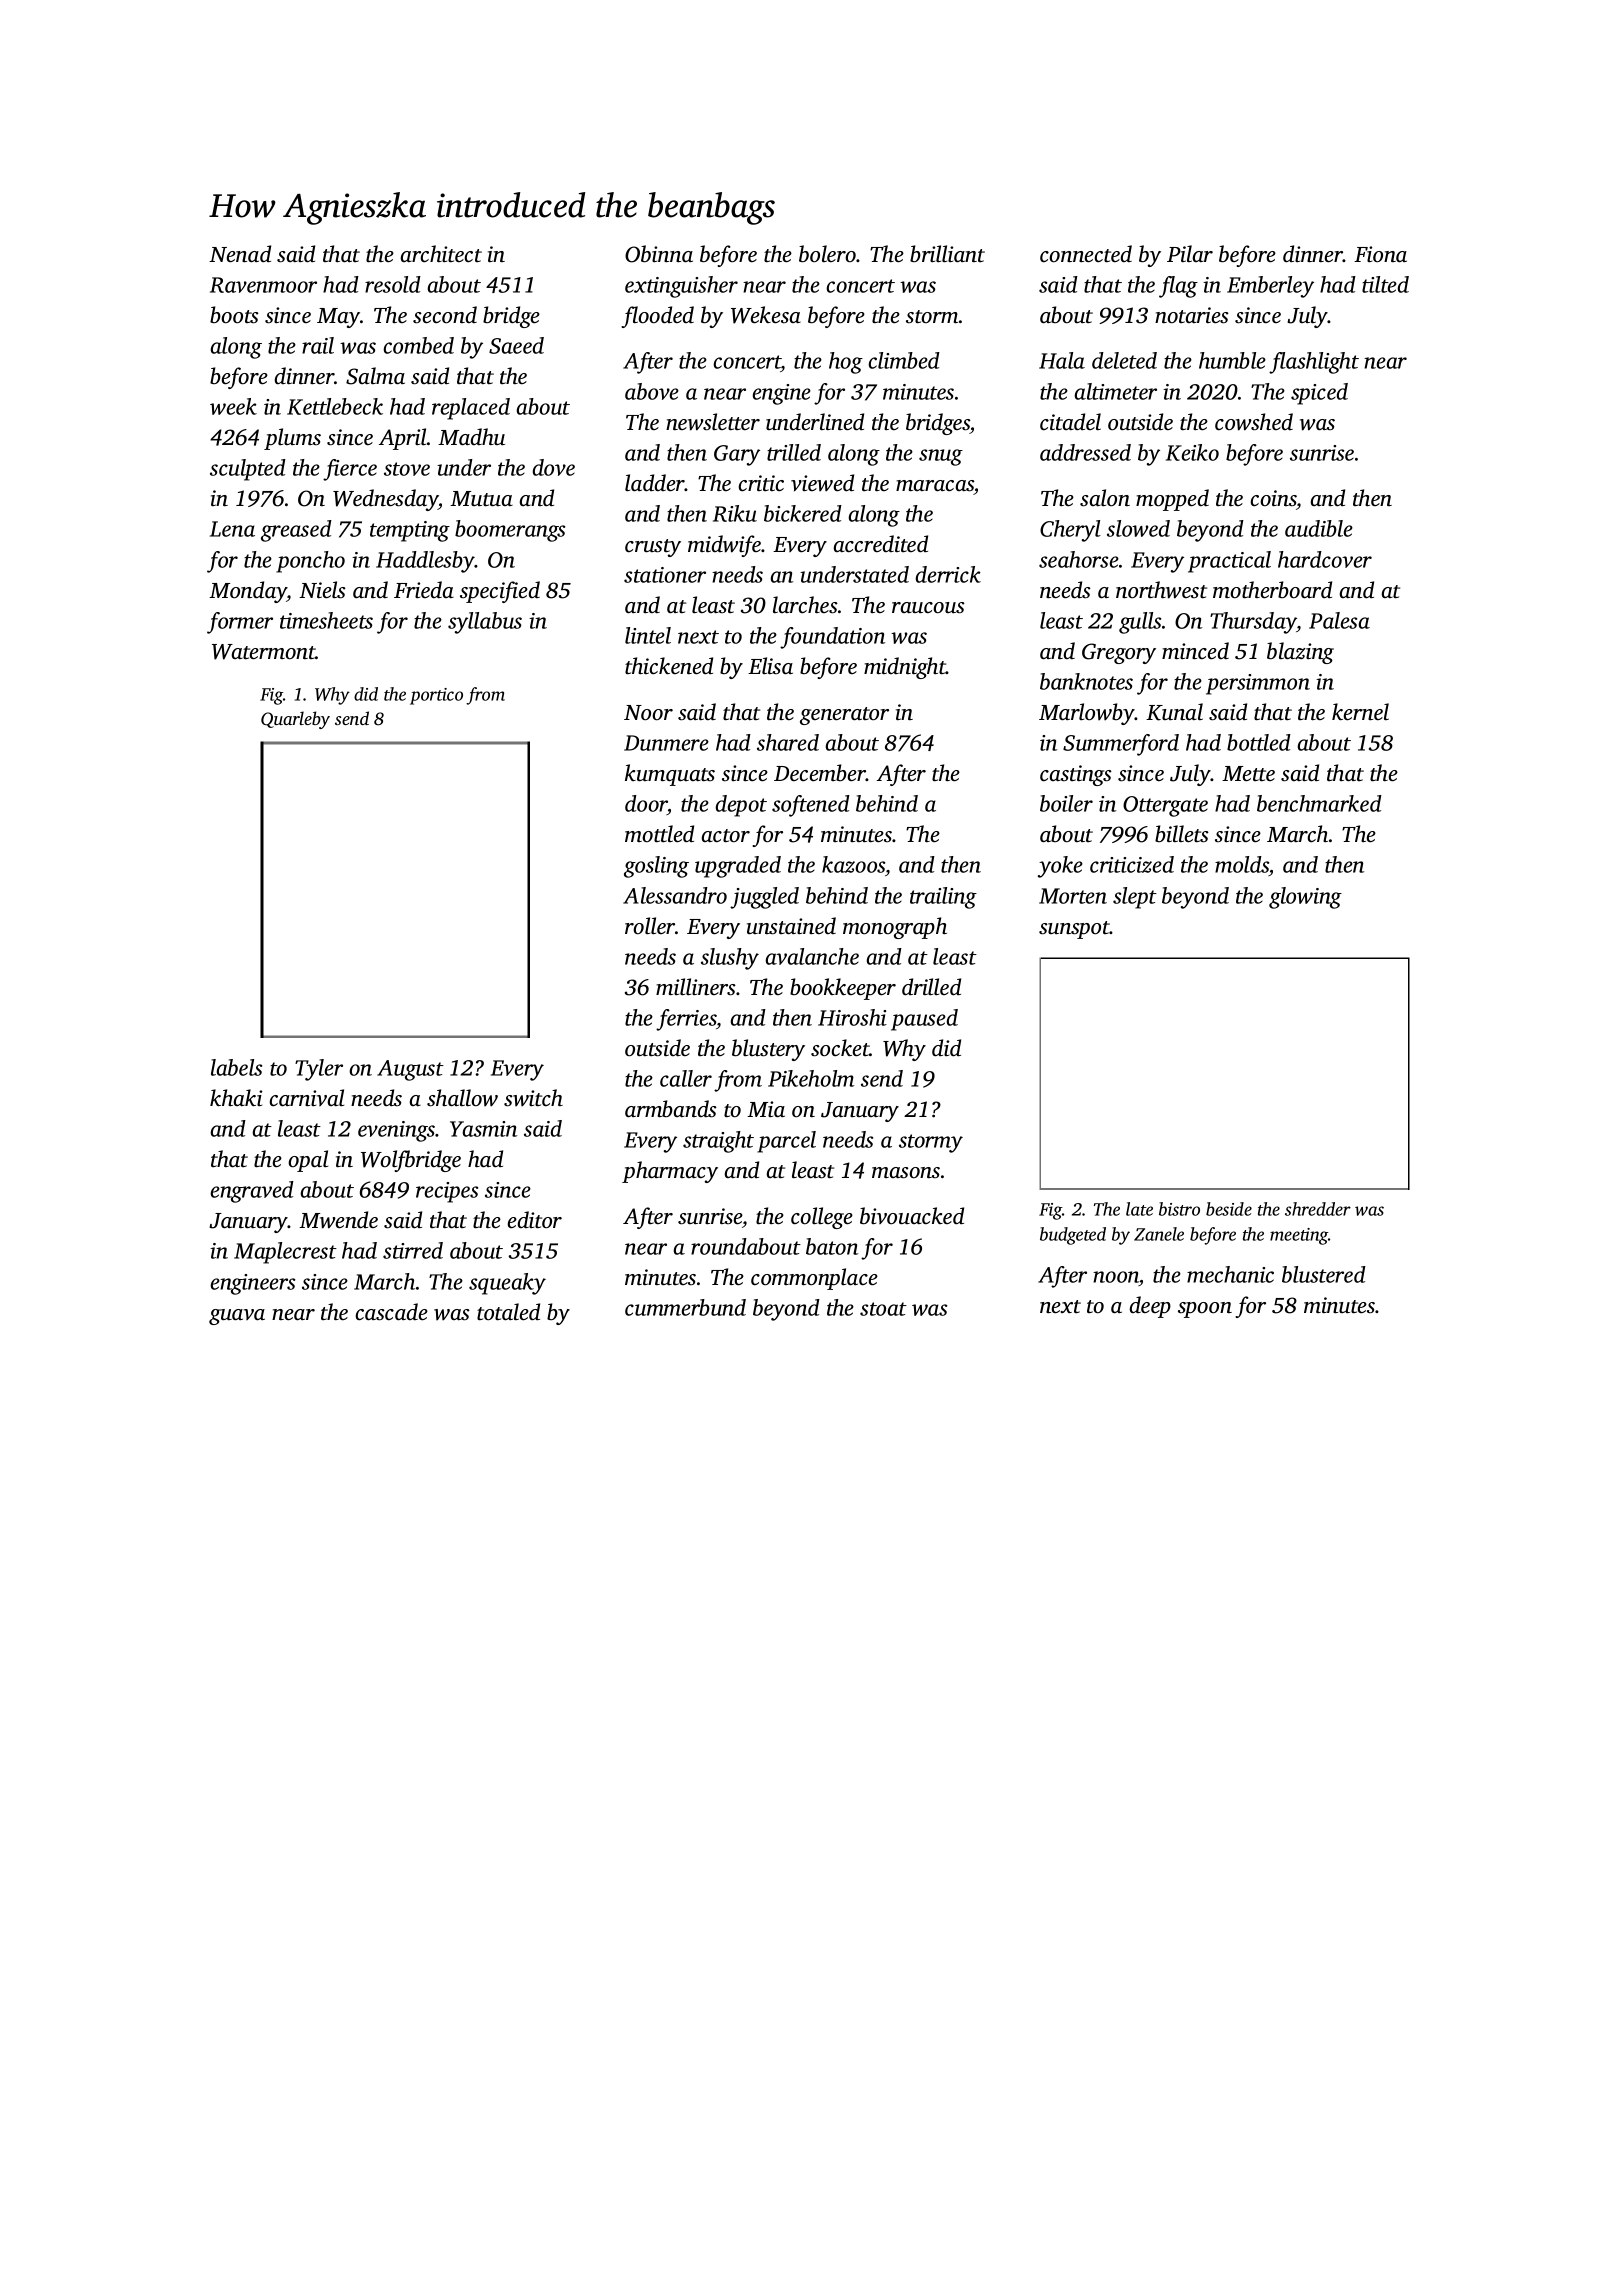  Describe the element at coordinates (665, 575) in the screenshot. I see `stationer` at that location.
